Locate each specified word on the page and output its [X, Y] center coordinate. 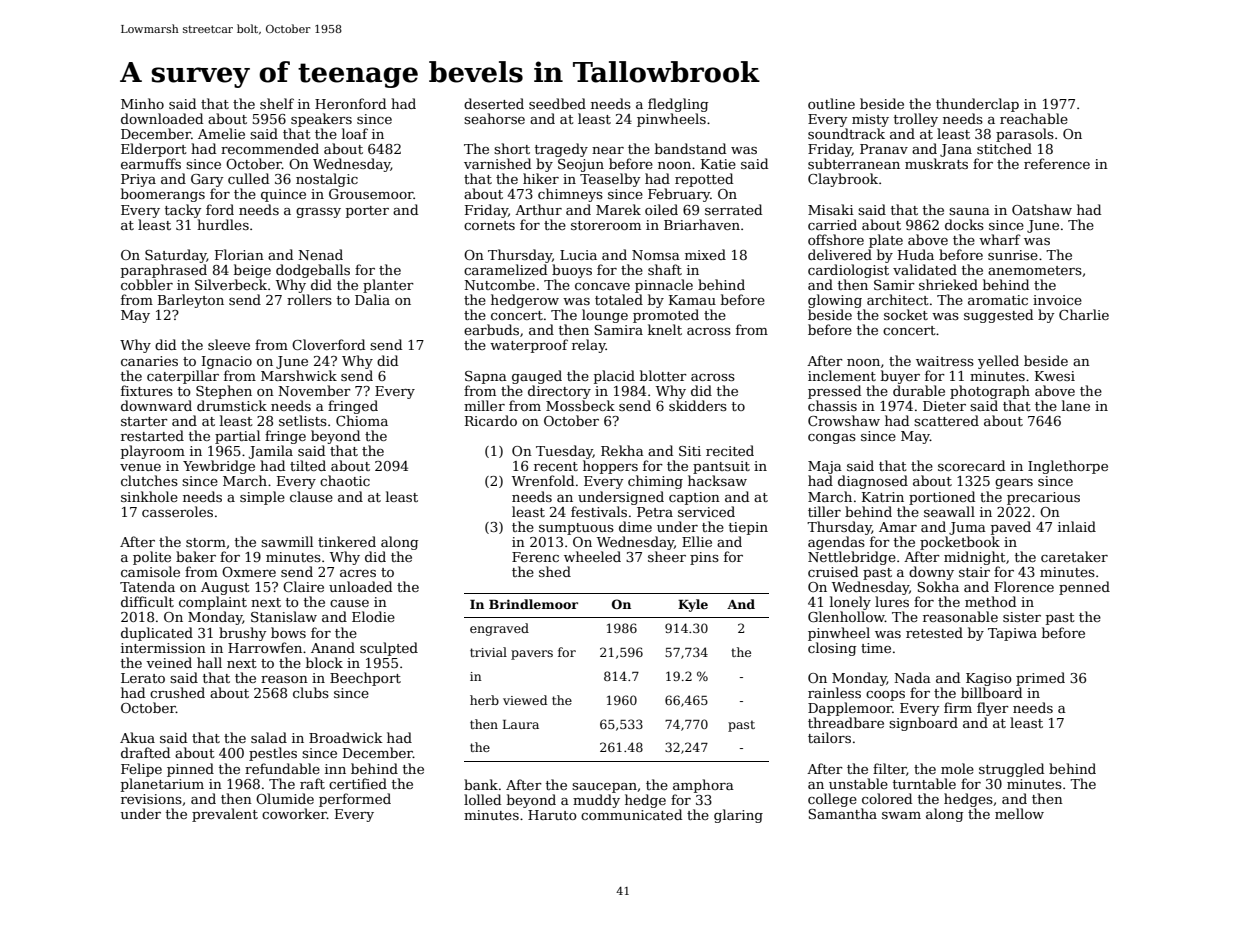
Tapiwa [1012, 634]
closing [832, 649]
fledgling [678, 105]
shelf [277, 103]
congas [832, 439]
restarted [152, 435]
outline [831, 103]
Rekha [622, 450]
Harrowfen [265, 647]
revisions [151, 799]
